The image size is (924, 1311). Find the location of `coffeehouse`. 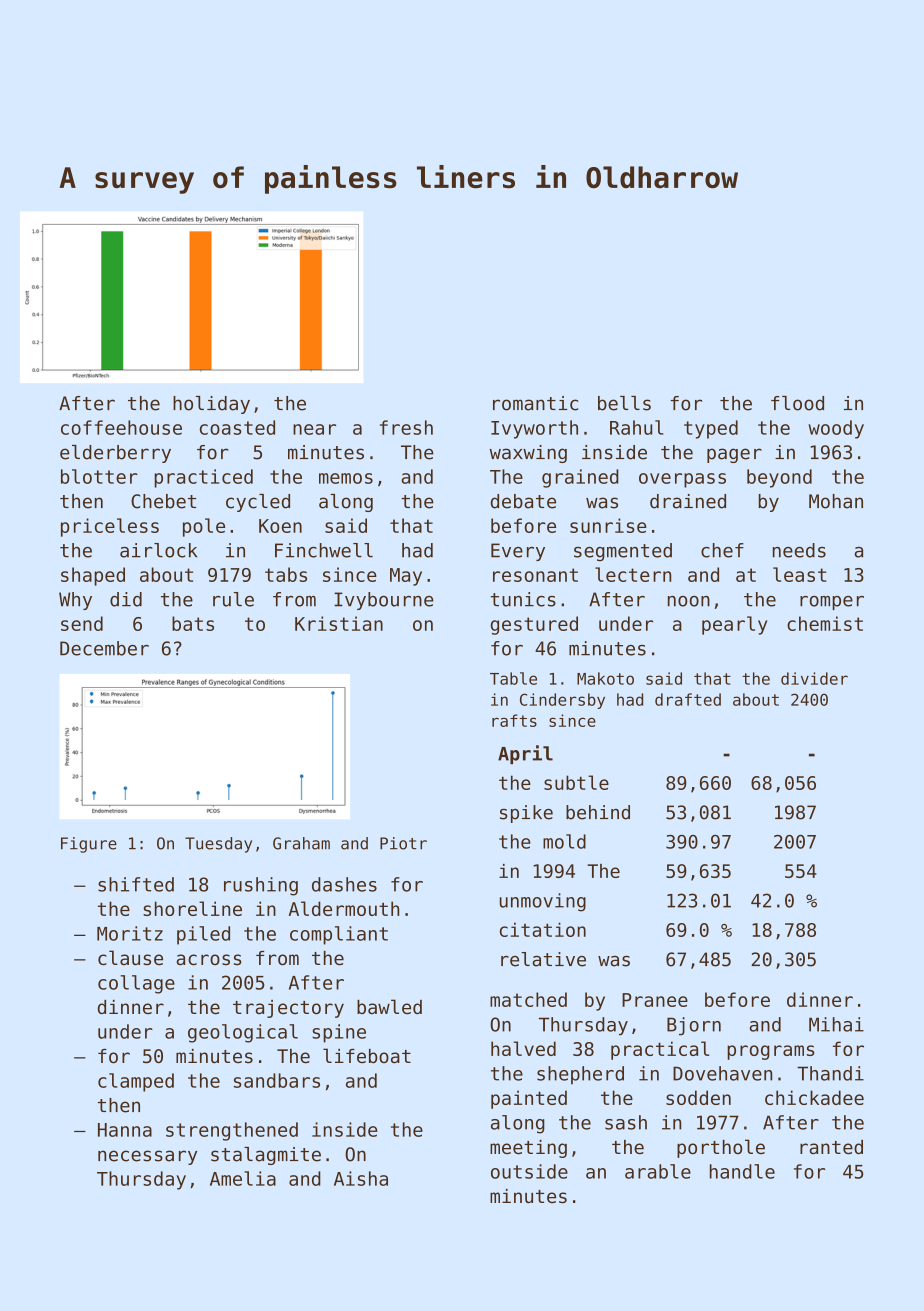

coffeehouse is located at coordinates (121, 427).
